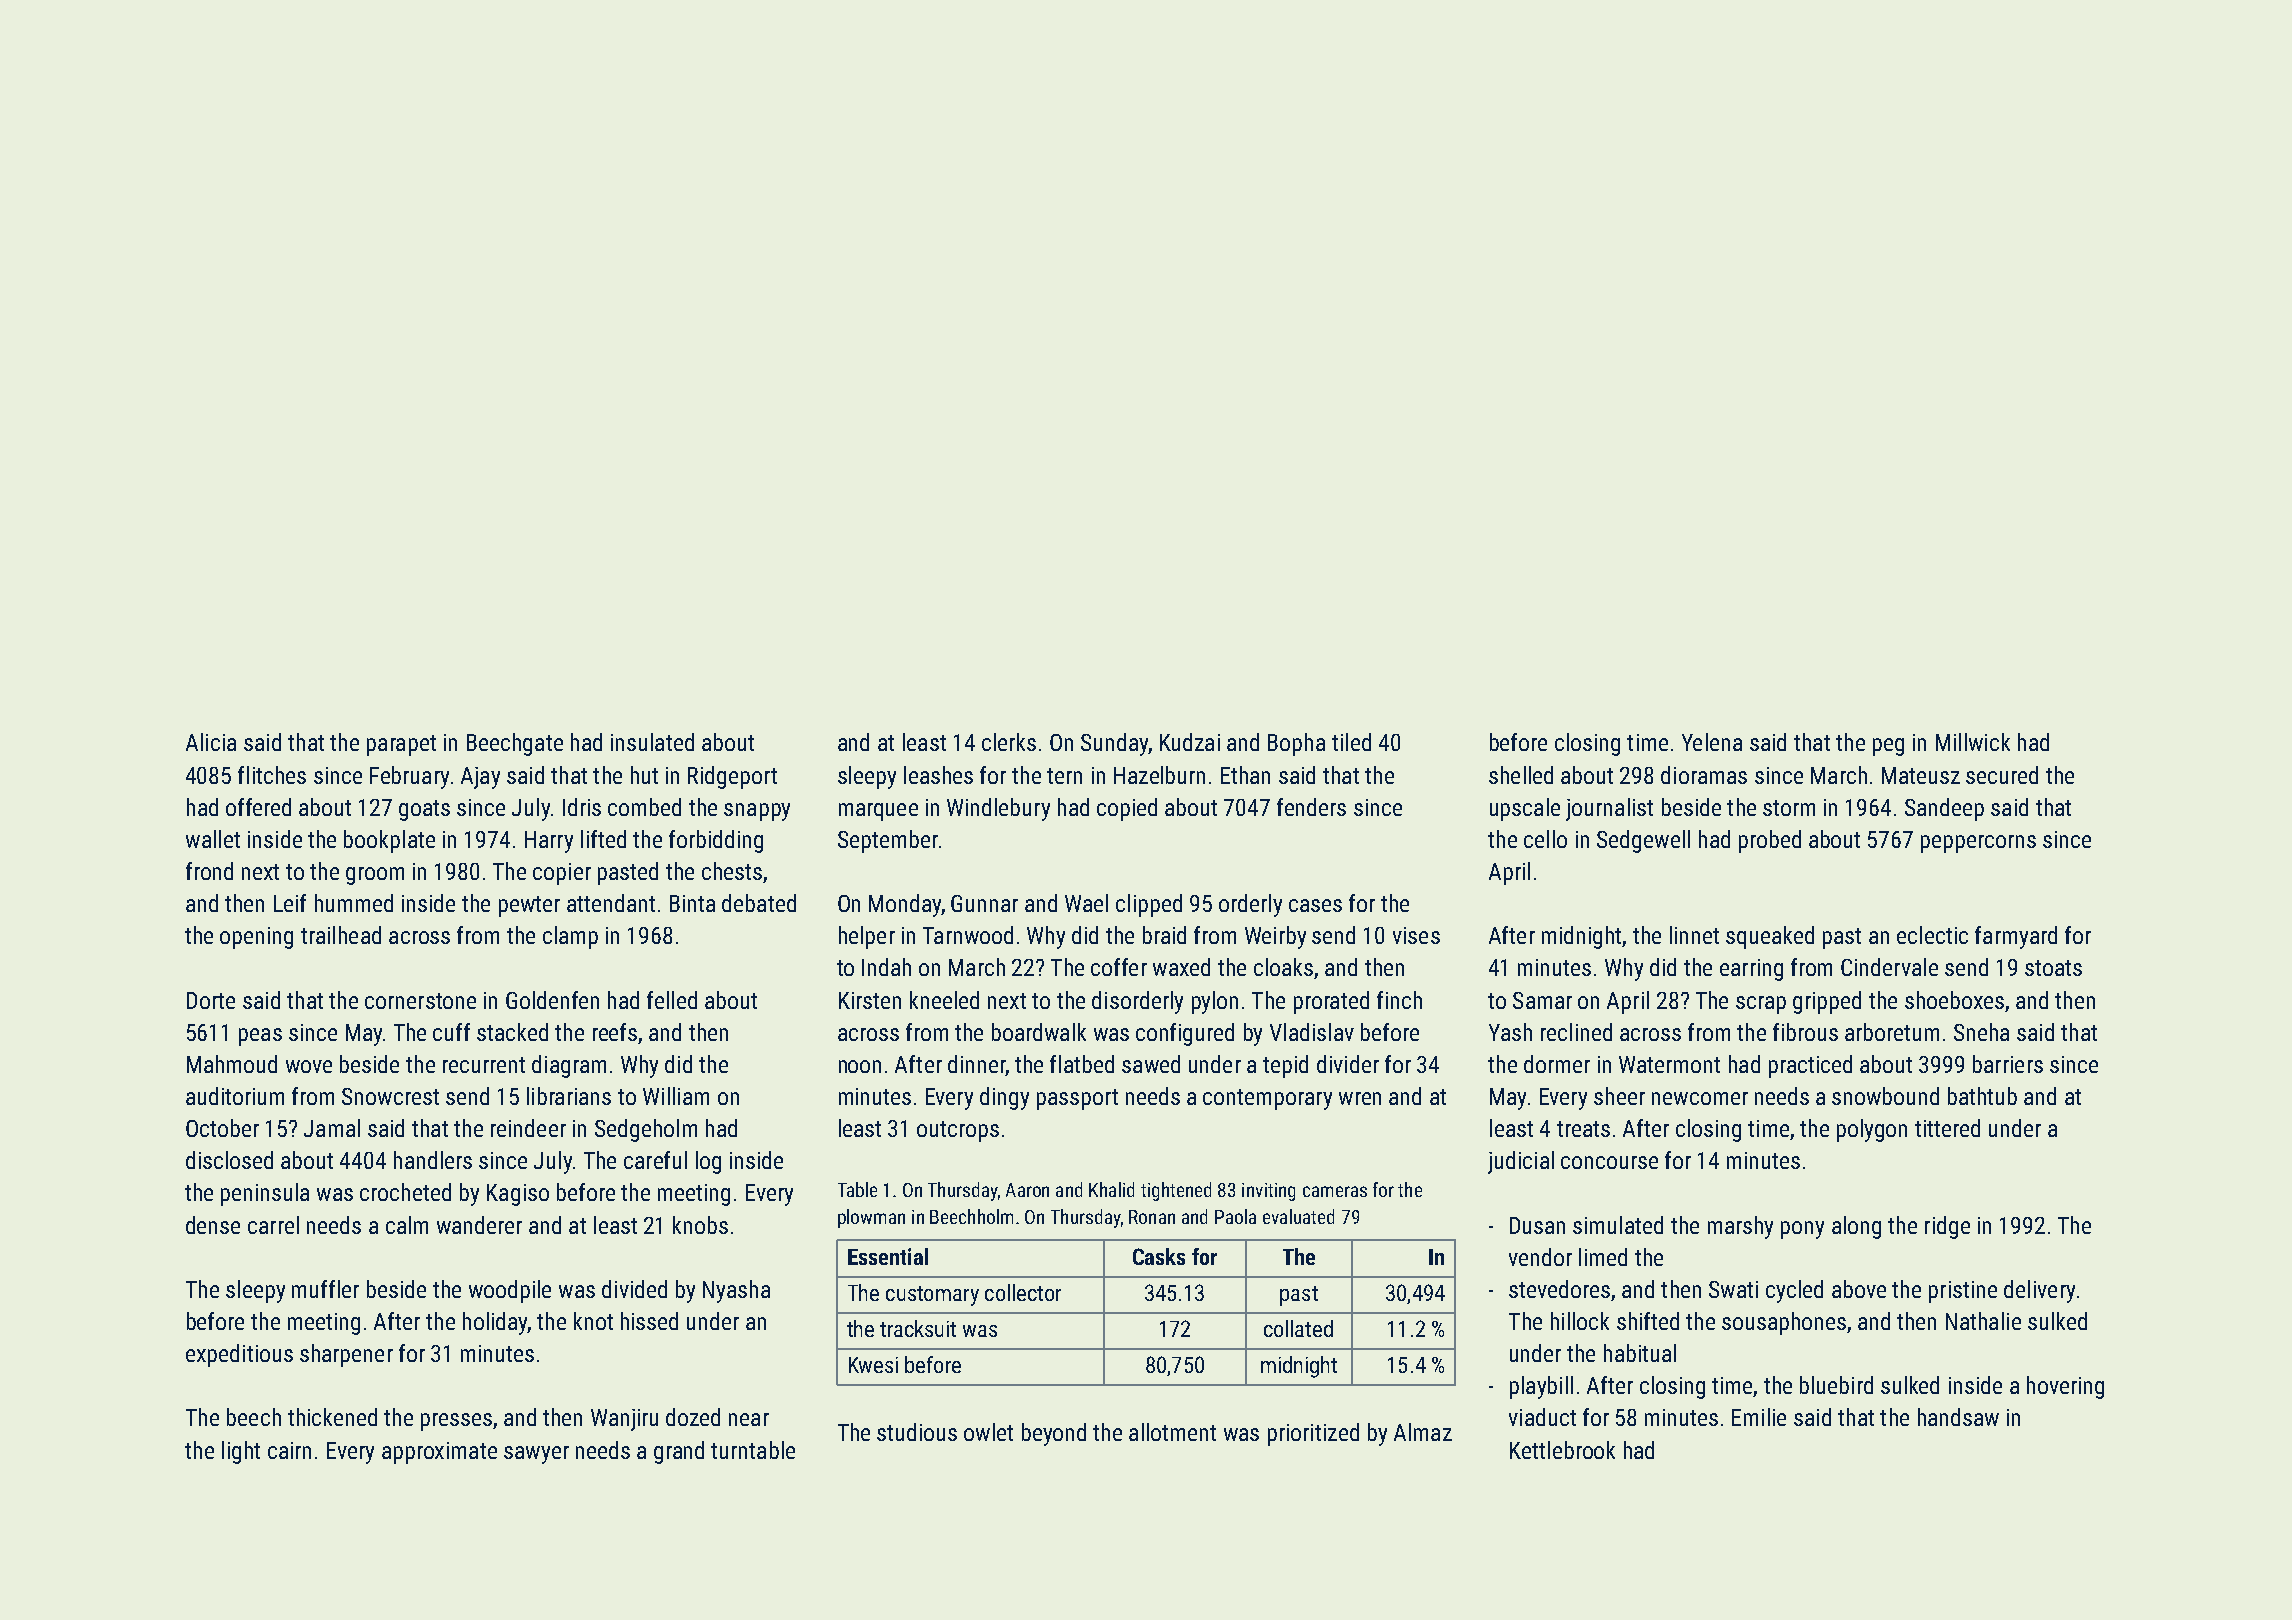  I want to click on thickened, so click(332, 1417).
